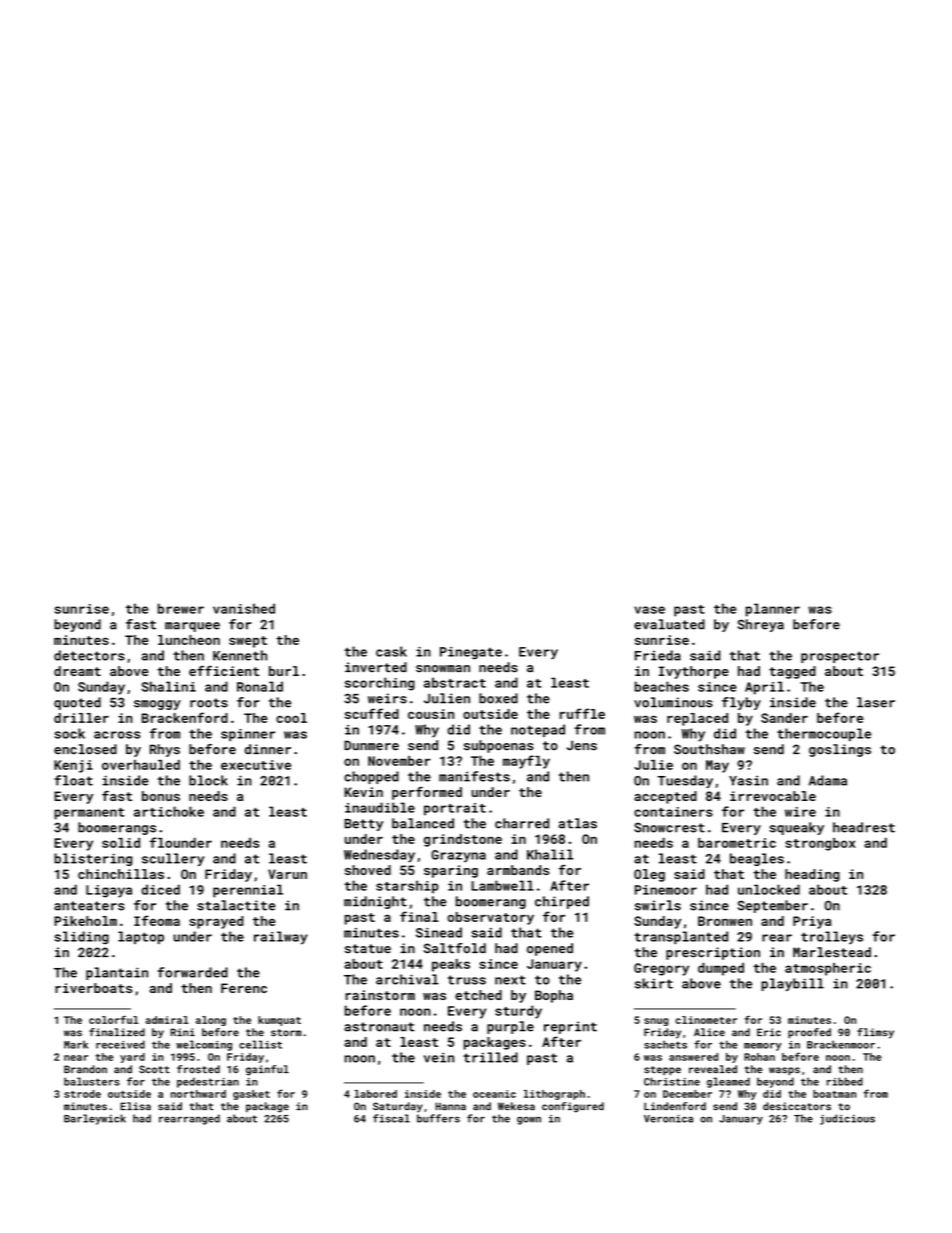  What do you see at coordinates (876, 702) in the screenshot?
I see `laser` at bounding box center [876, 702].
